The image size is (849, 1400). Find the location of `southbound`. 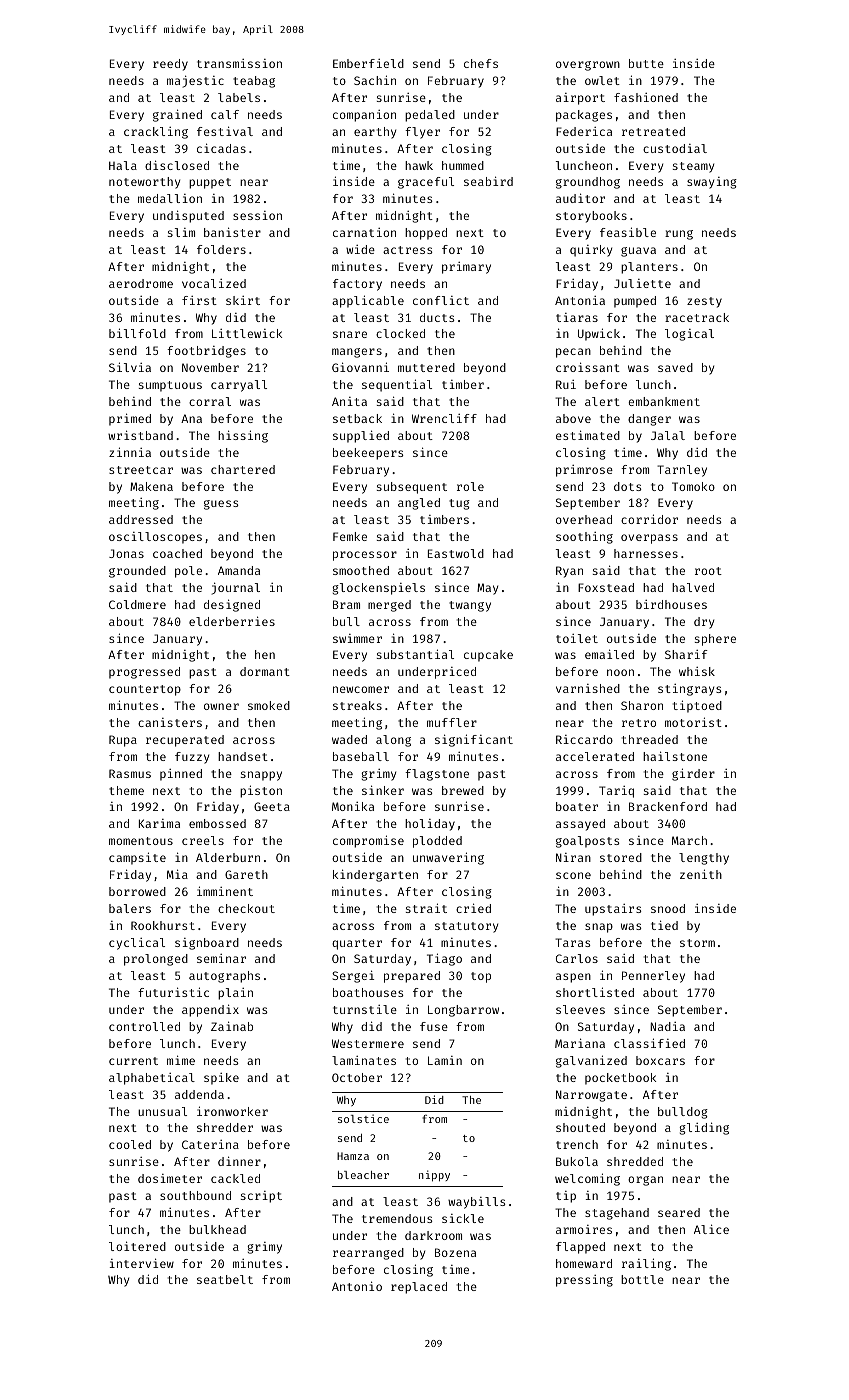

southbound is located at coordinates (195, 1195).
